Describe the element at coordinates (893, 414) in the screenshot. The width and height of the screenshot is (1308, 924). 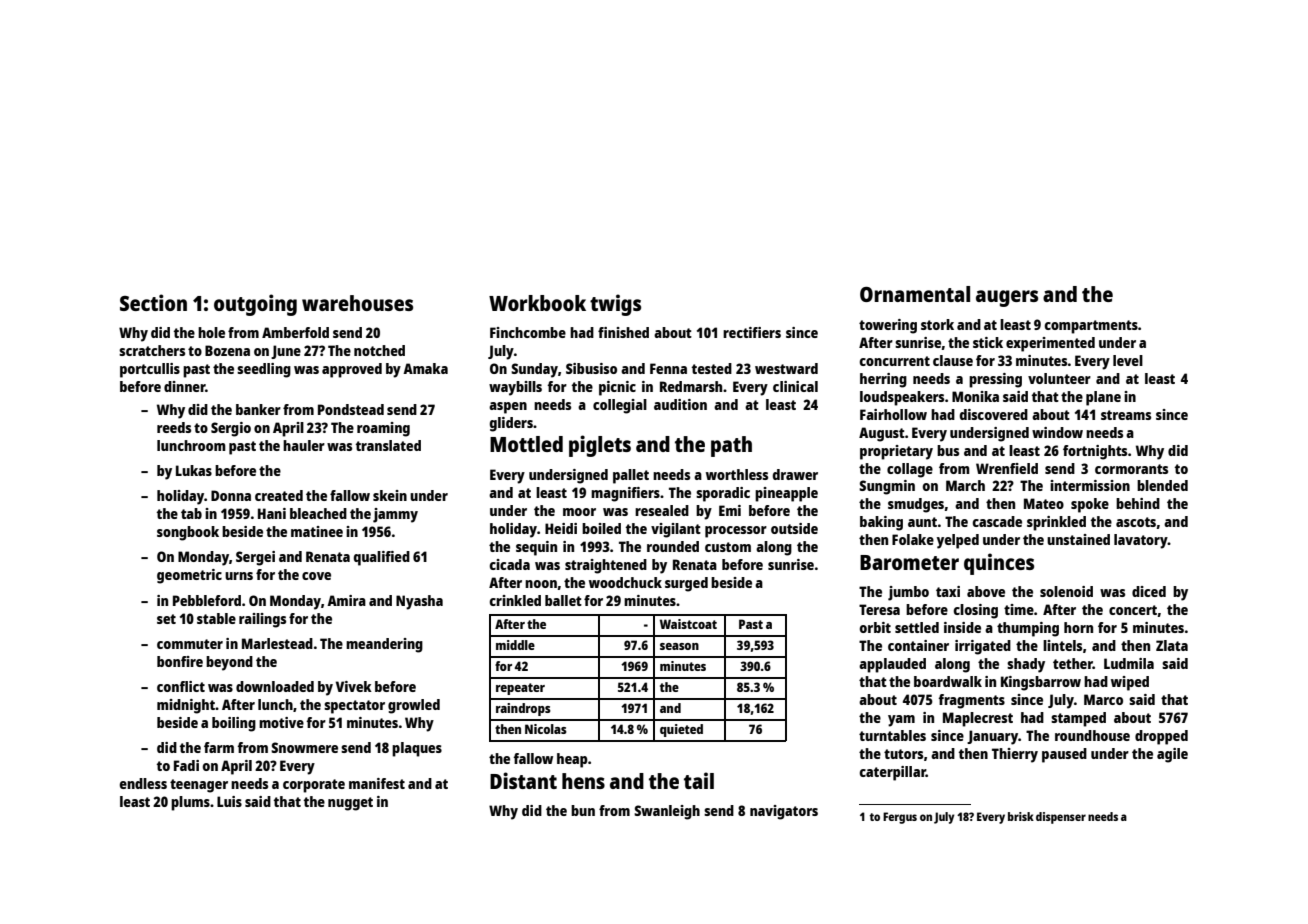
I see `Fairhollow` at that location.
